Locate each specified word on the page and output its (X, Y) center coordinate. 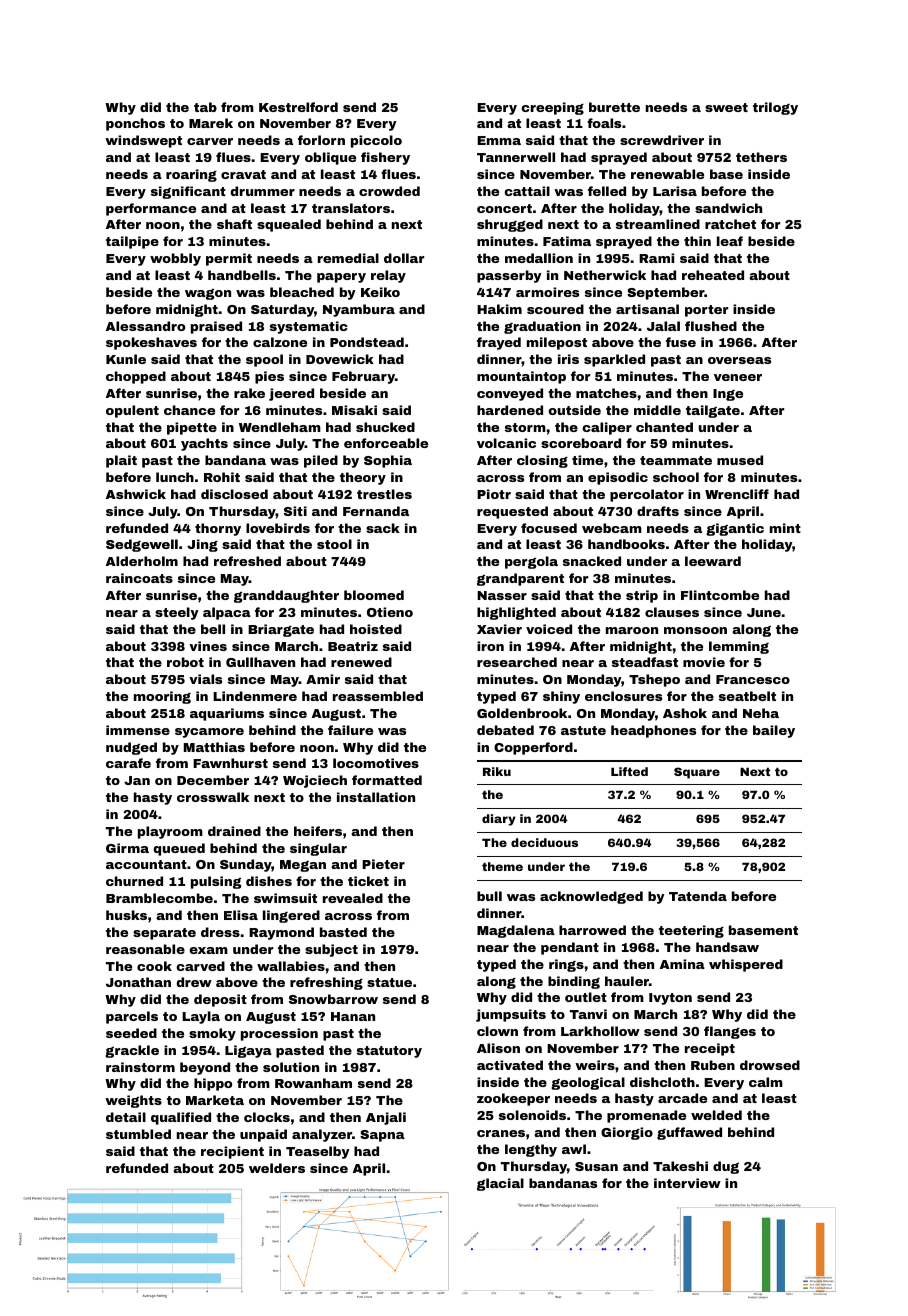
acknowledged (591, 897)
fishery (385, 158)
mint (785, 528)
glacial (500, 1184)
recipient (232, 1152)
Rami (656, 258)
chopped (136, 377)
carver (210, 141)
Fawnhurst (230, 763)
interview (687, 1183)
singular (318, 849)
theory (363, 478)
